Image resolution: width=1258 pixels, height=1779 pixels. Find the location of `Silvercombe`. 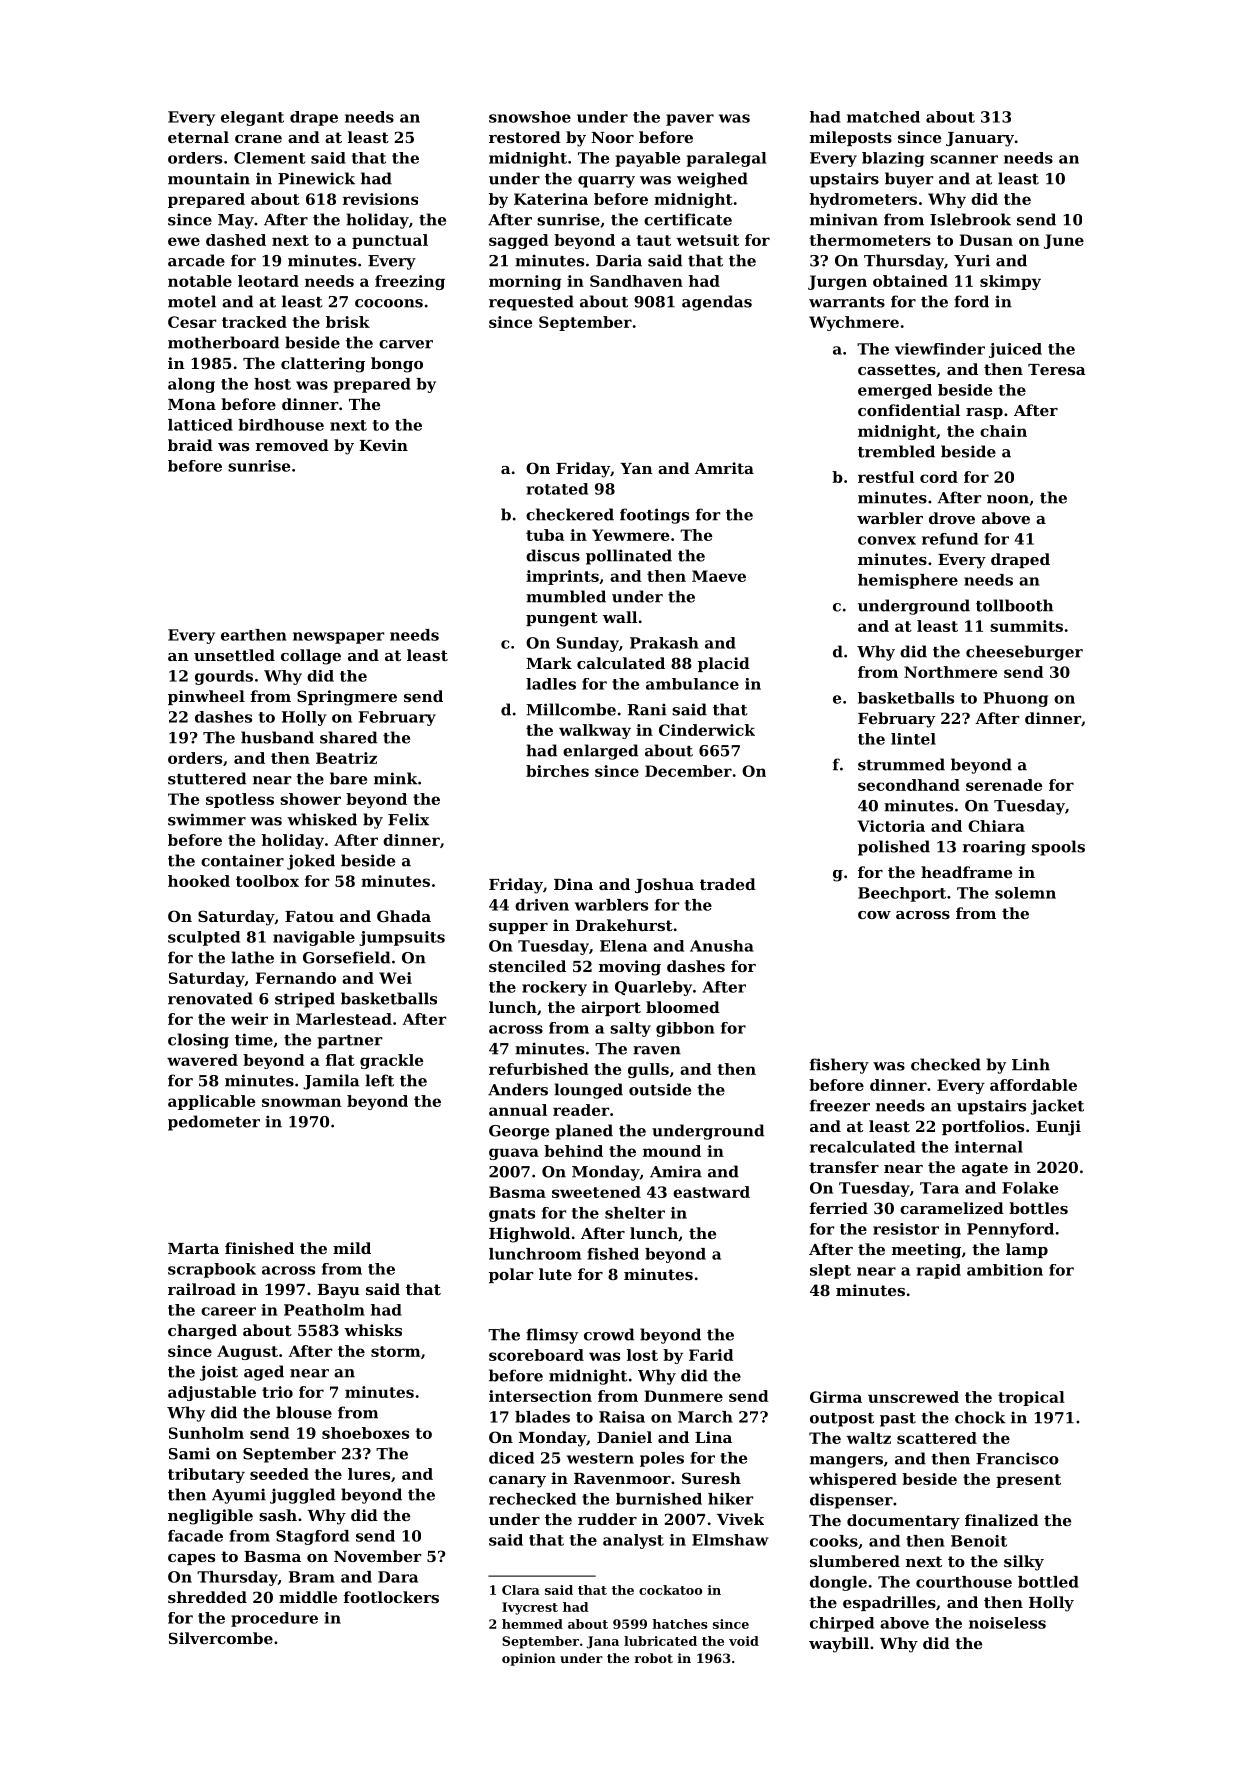

Silvercombe is located at coordinates (221, 1638).
